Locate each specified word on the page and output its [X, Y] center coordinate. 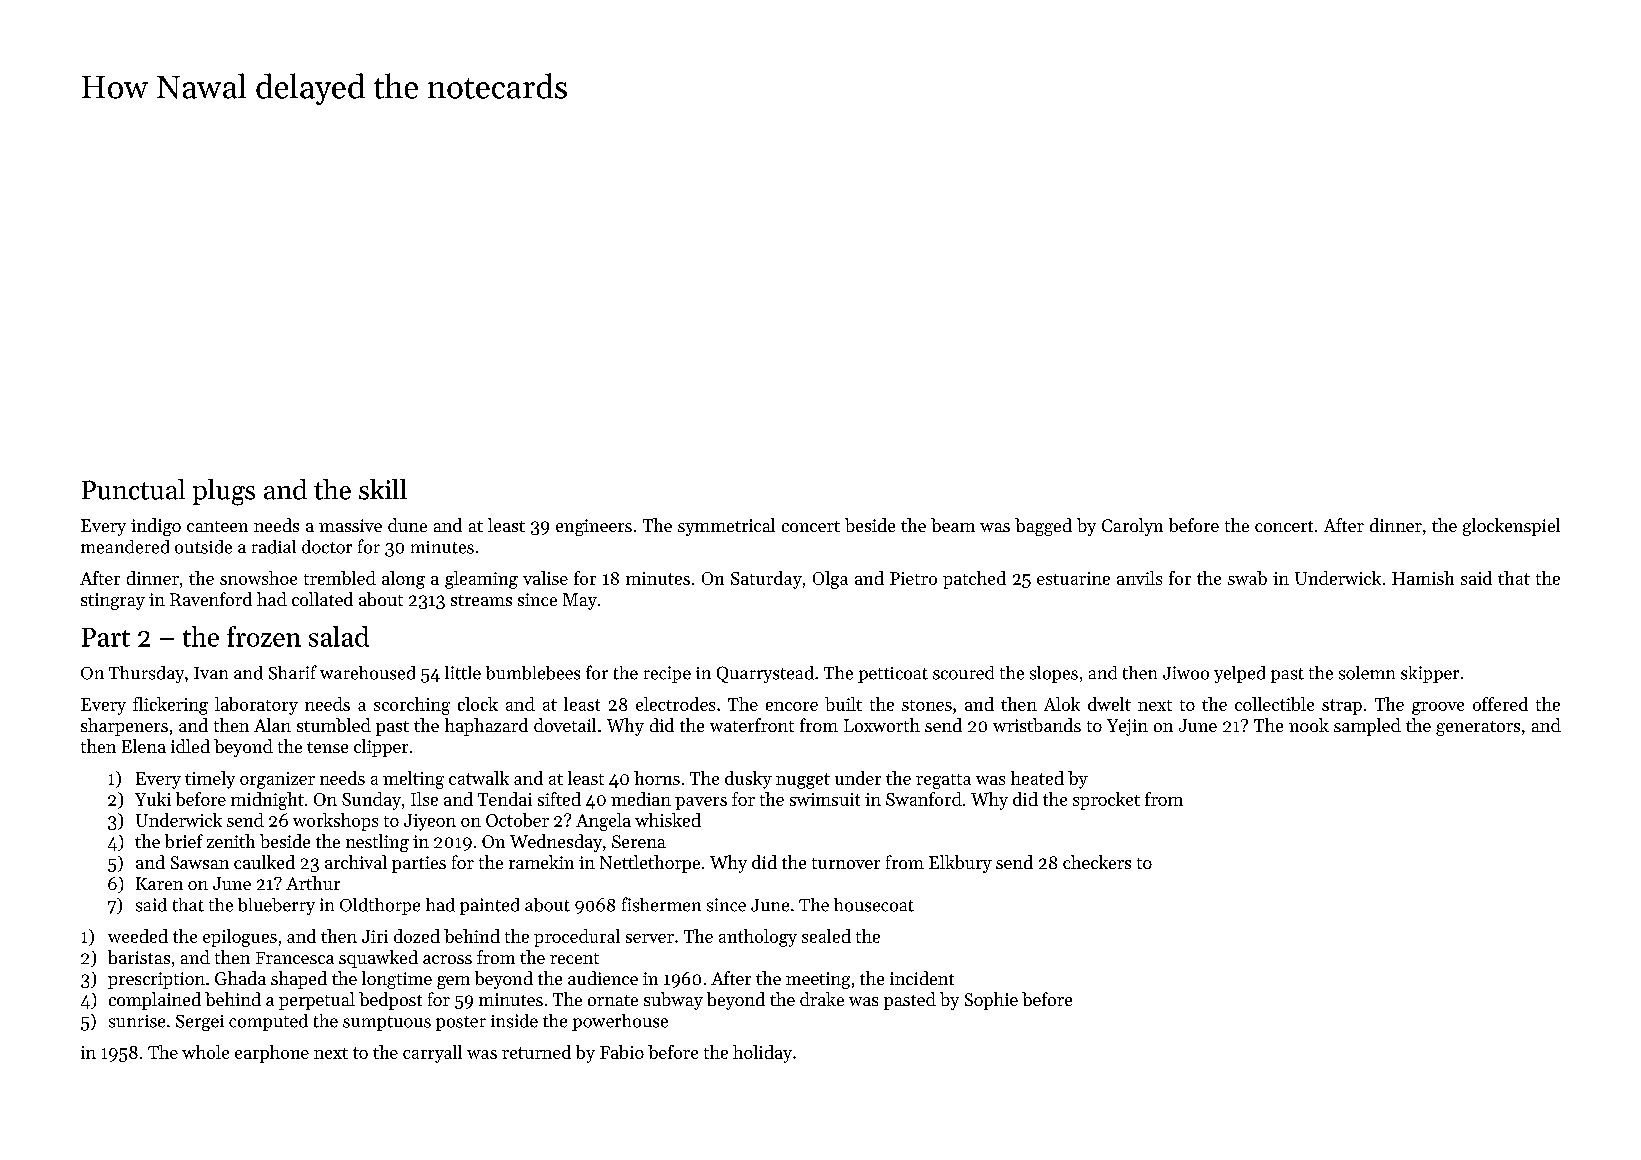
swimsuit [825, 799]
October [517, 820]
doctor [327, 547]
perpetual [317, 1001]
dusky [748, 780]
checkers [1097, 862]
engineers [594, 527]
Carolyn [1132, 527]
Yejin [1127, 727]
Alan [272, 725]
